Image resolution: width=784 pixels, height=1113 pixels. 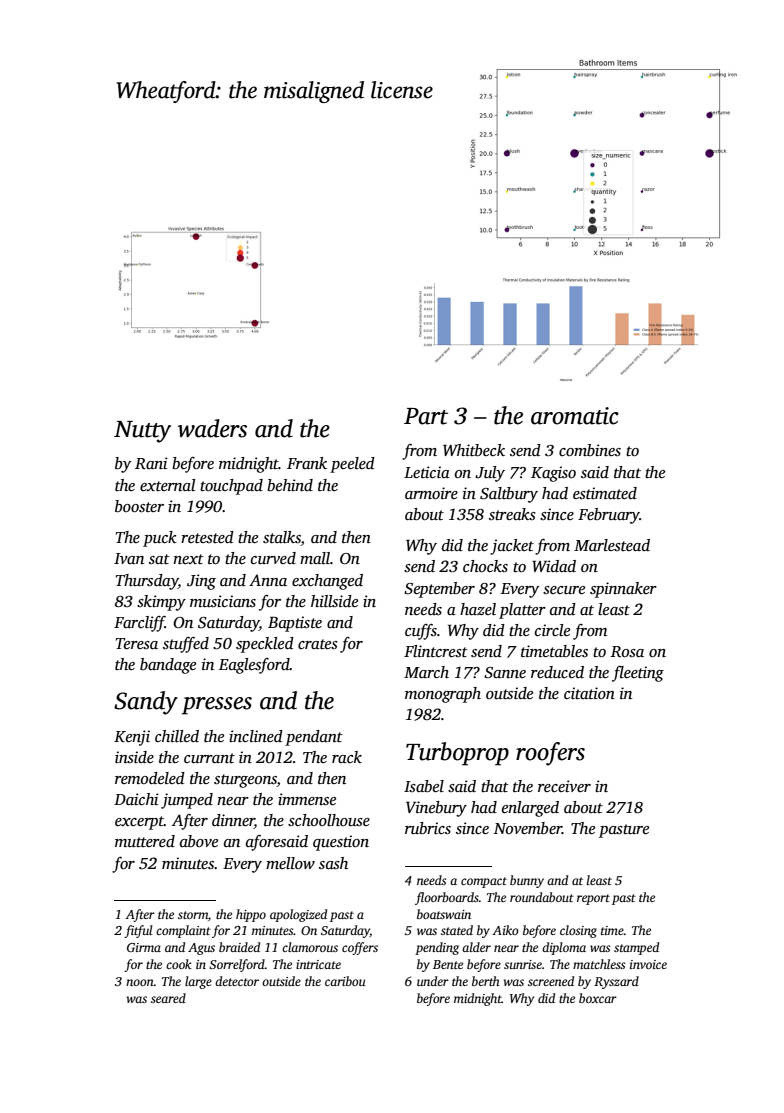 I want to click on remodeled, so click(x=150, y=778).
